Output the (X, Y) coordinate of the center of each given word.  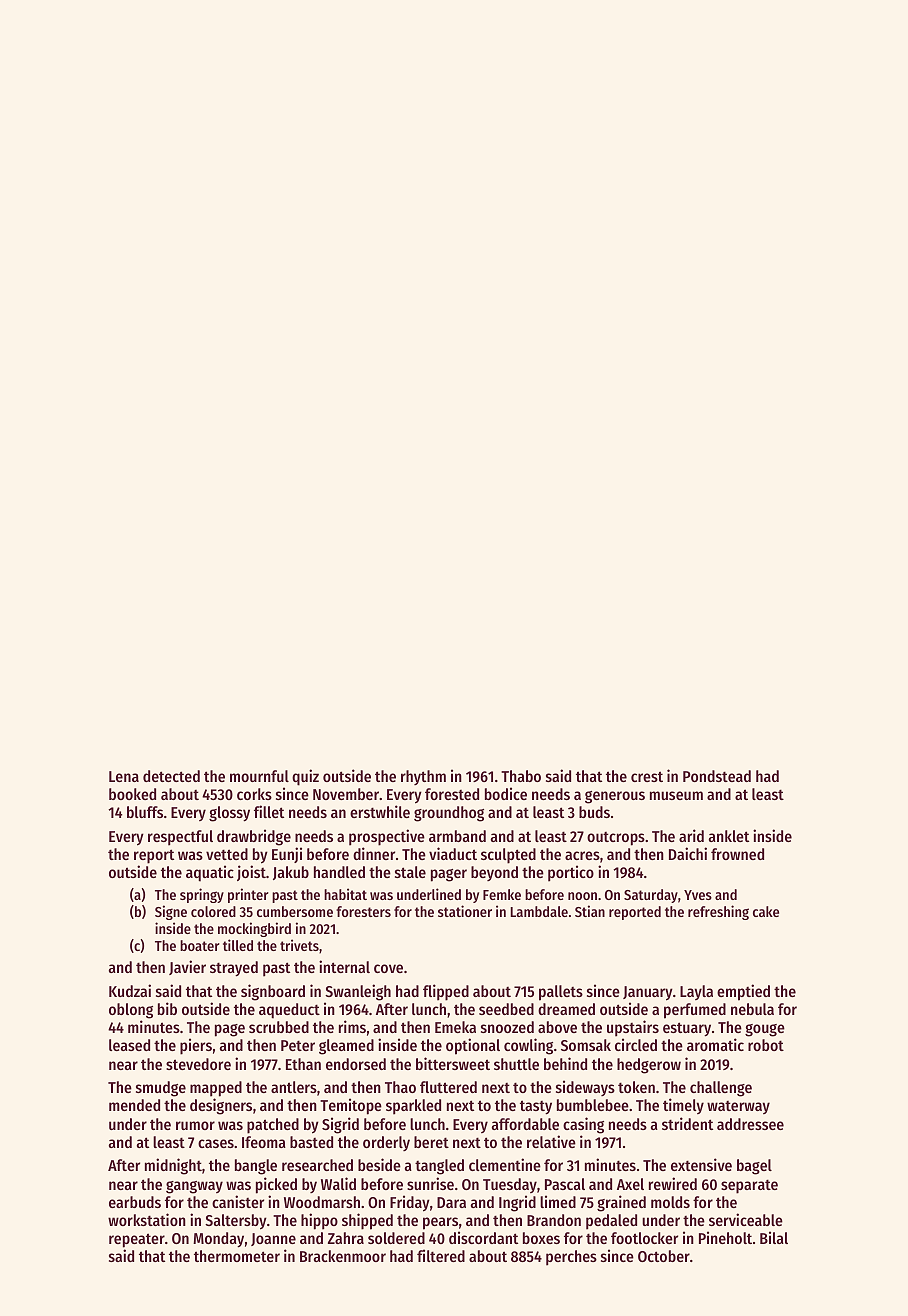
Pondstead (717, 776)
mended (134, 1105)
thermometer (237, 1256)
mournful (259, 776)
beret (431, 1142)
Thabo (521, 776)
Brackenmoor (343, 1256)
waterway (738, 1107)
